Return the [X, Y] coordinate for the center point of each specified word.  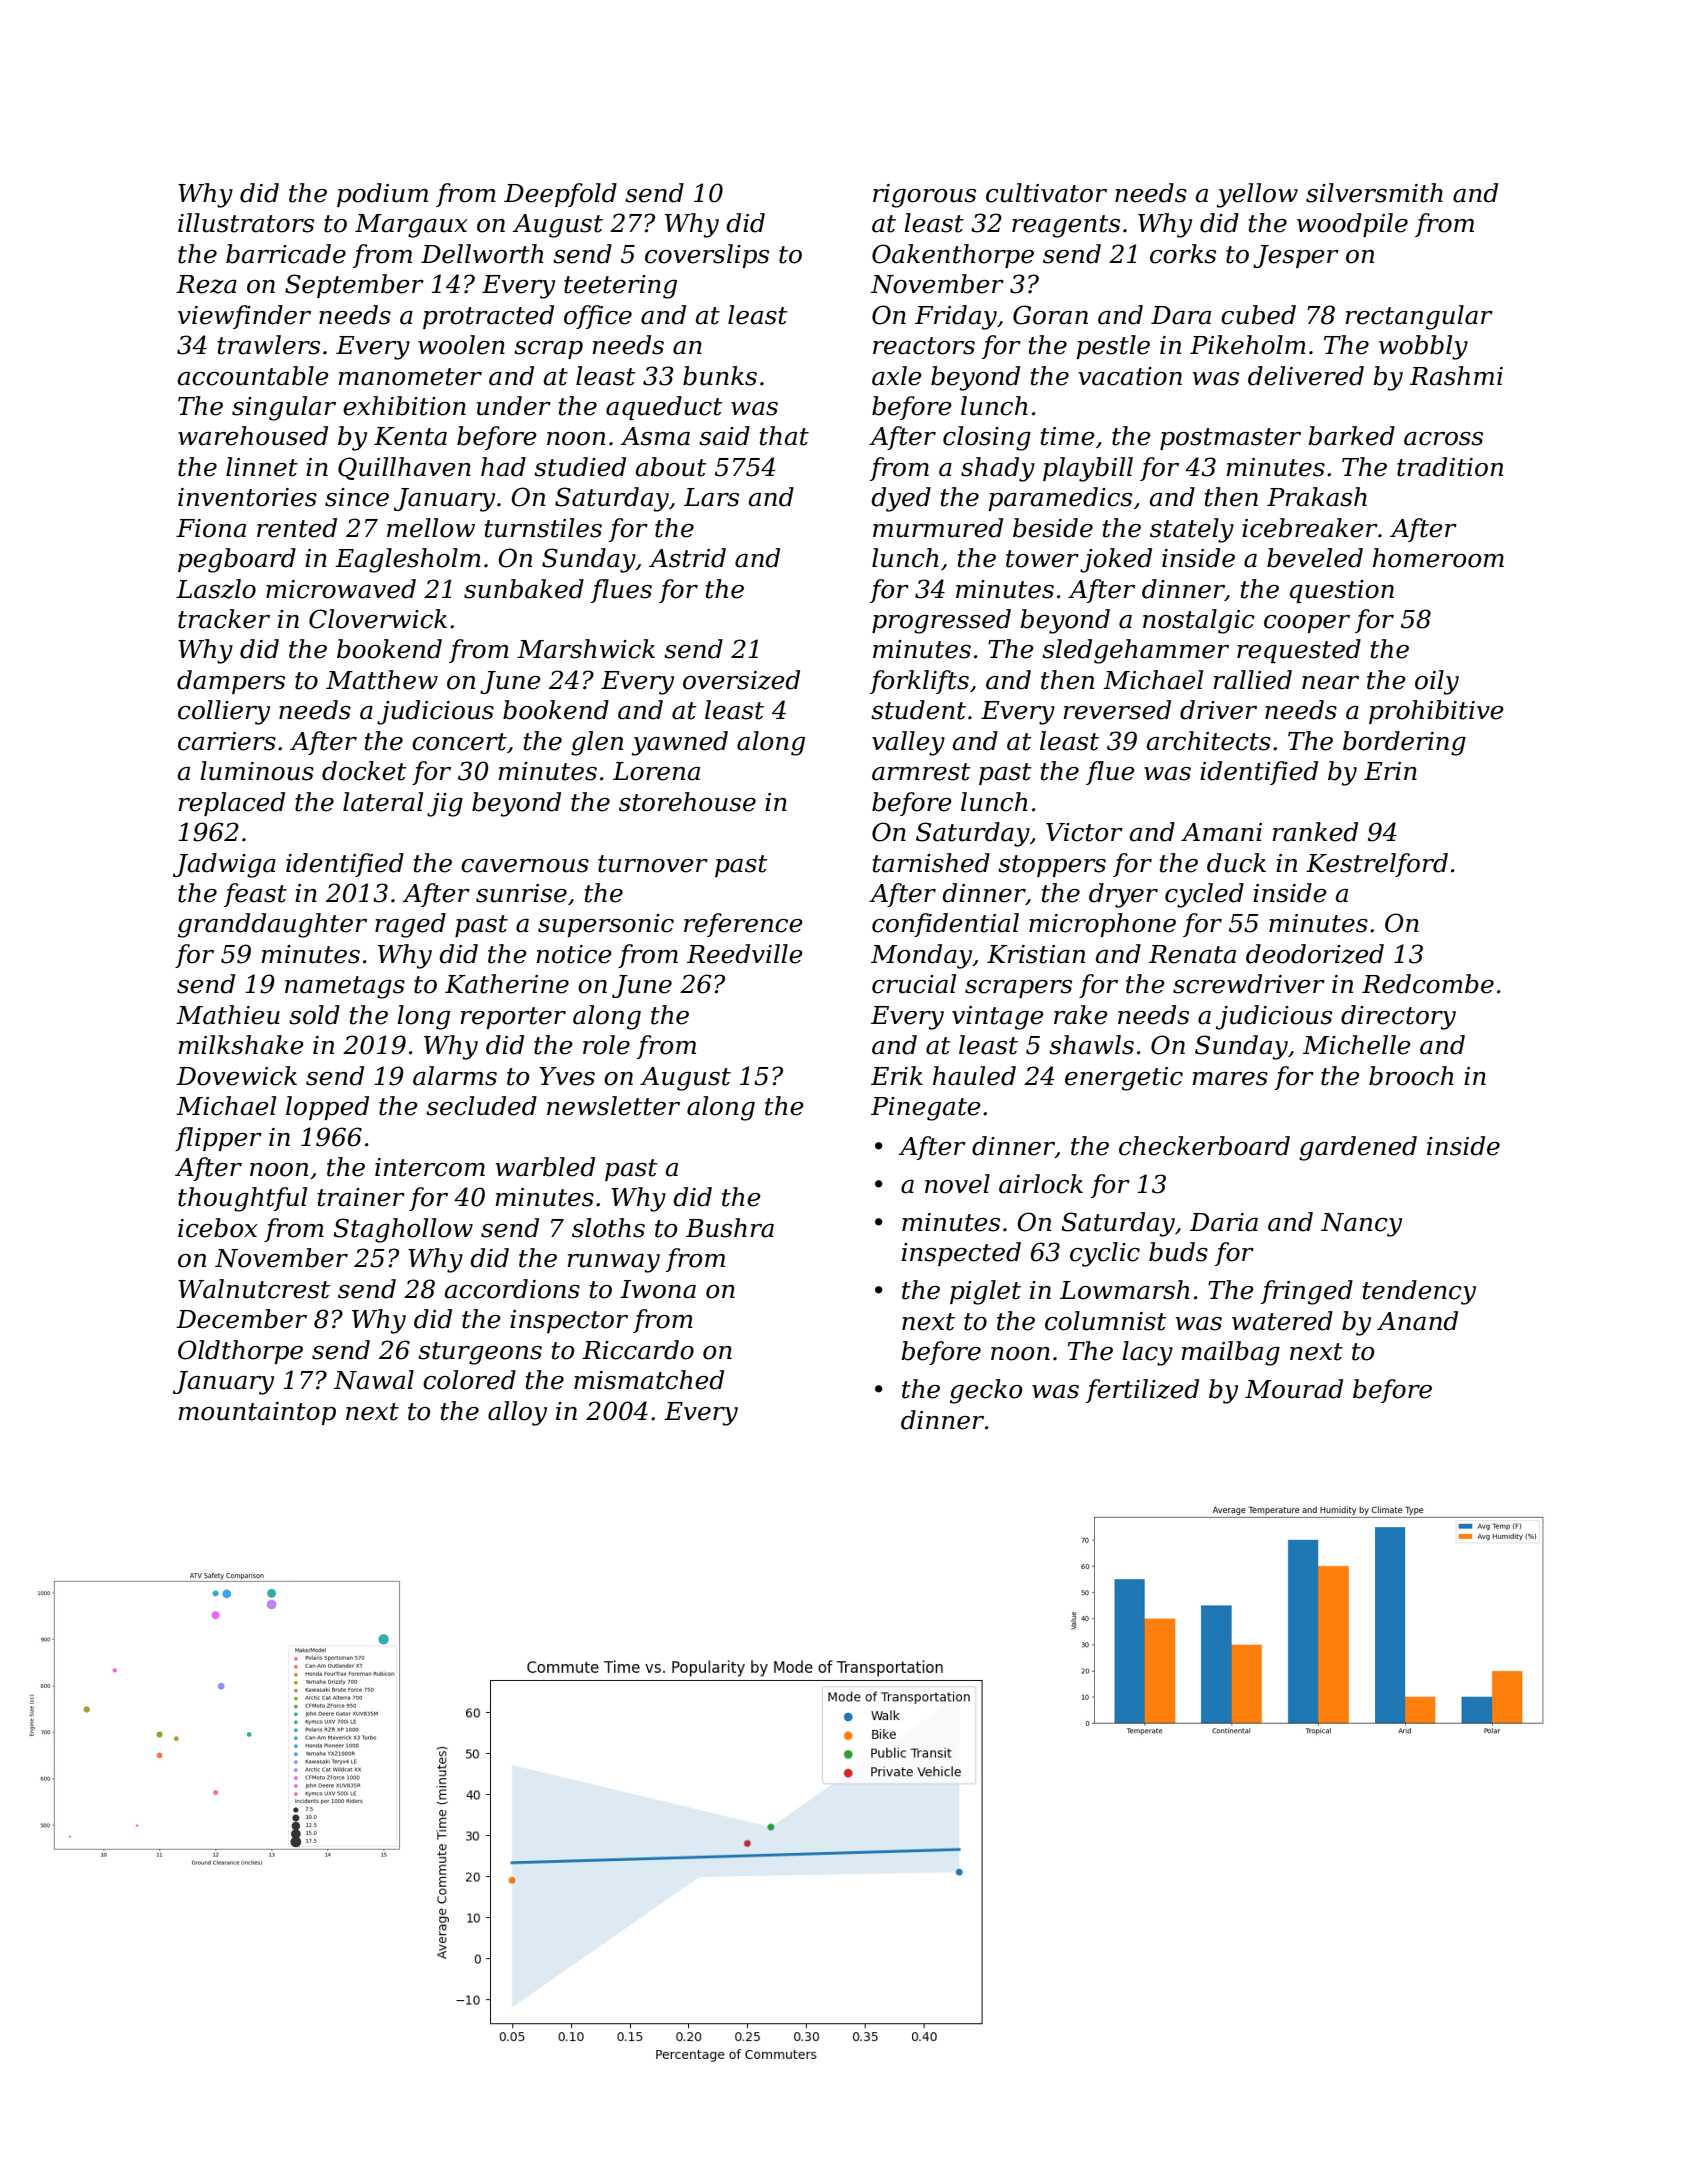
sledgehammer [1135, 651]
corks [1183, 254]
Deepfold [560, 195]
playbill [1088, 469]
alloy [517, 1413]
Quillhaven [404, 468]
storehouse [687, 802]
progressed [941, 621]
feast [255, 895]
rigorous [924, 196]
